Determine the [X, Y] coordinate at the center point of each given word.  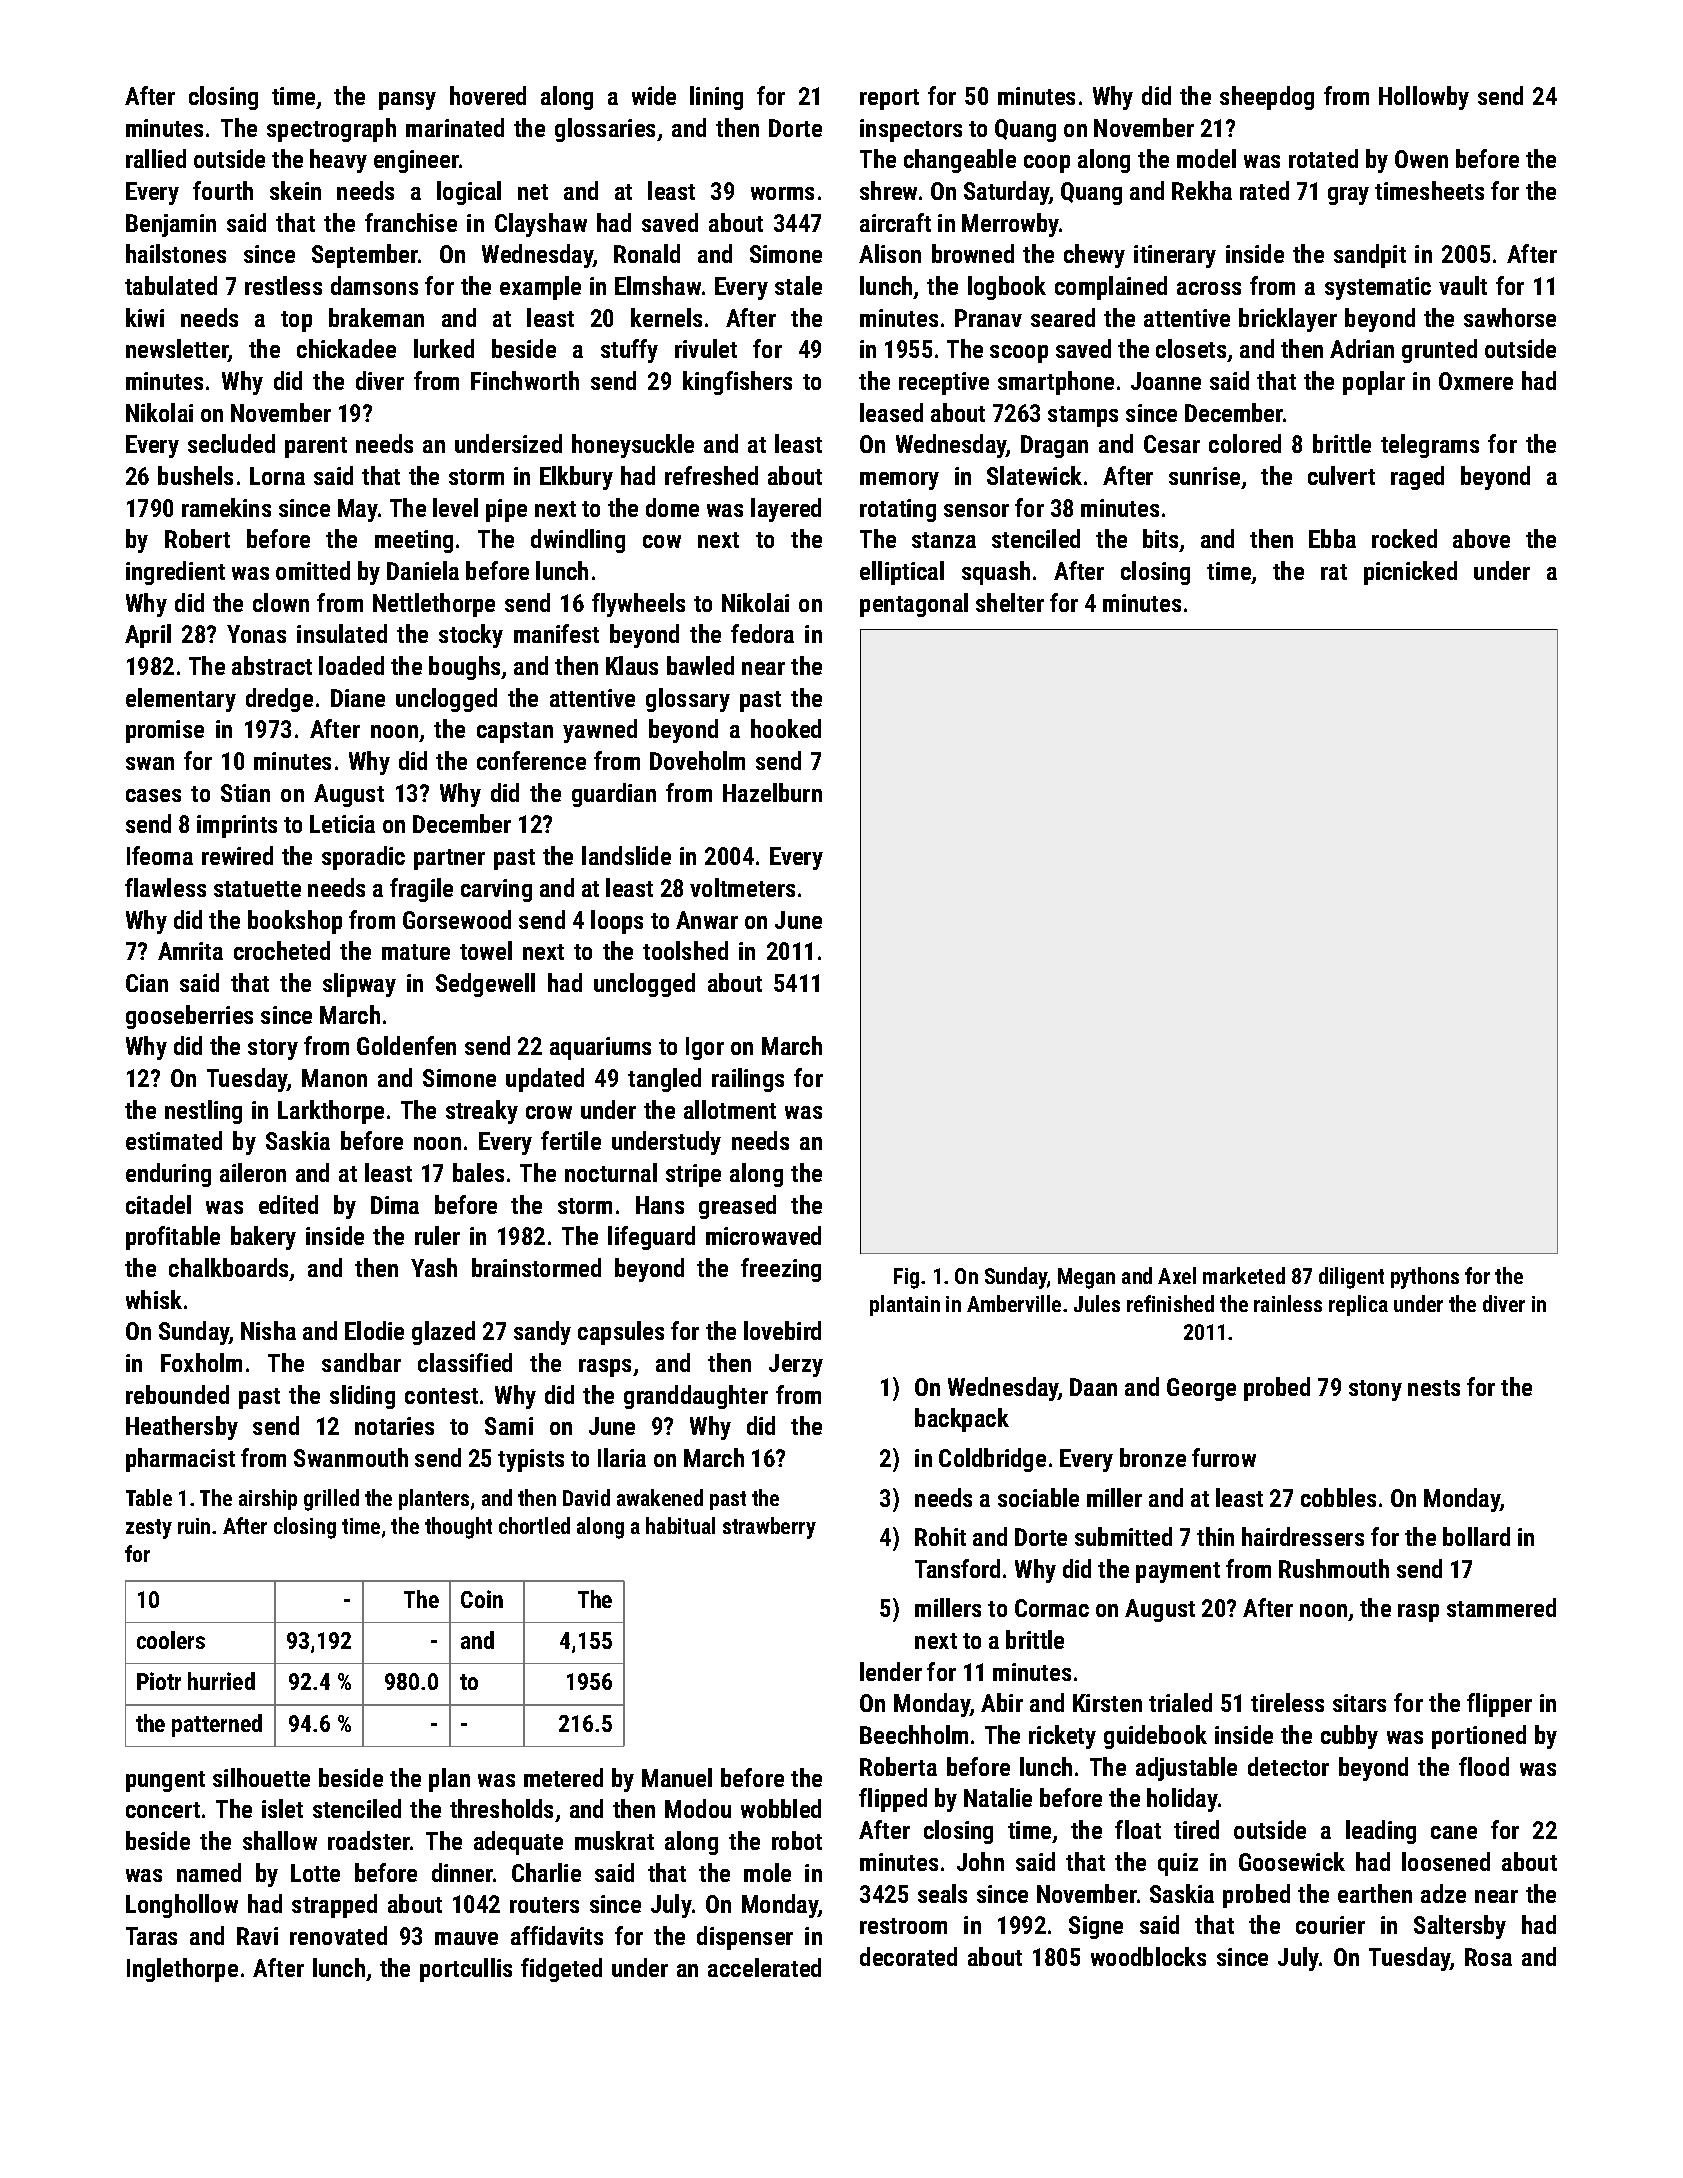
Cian [147, 983]
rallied [156, 158]
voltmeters [742, 887]
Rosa [1488, 1957]
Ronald [647, 253]
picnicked [1410, 573]
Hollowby [1424, 98]
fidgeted [561, 1970]
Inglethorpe [182, 1970]
